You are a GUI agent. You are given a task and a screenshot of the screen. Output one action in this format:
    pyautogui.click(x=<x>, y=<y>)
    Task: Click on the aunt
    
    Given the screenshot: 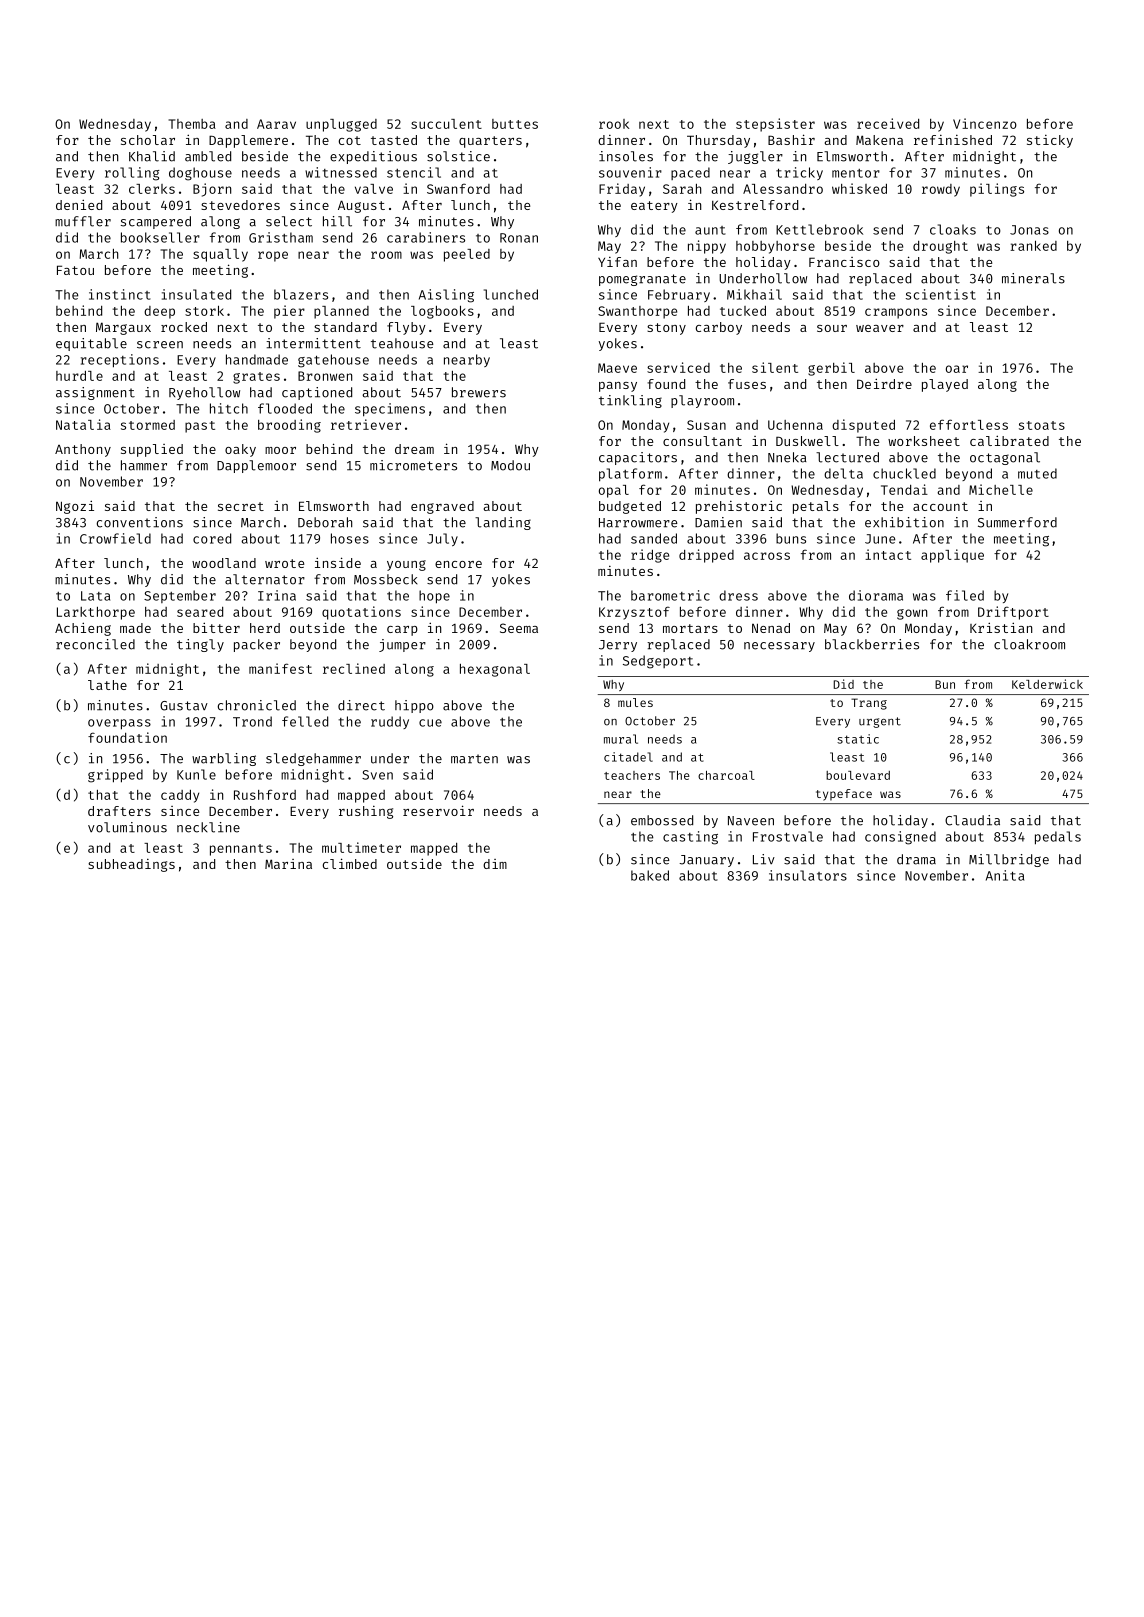 What is the action you would take?
    pyautogui.click(x=710, y=230)
